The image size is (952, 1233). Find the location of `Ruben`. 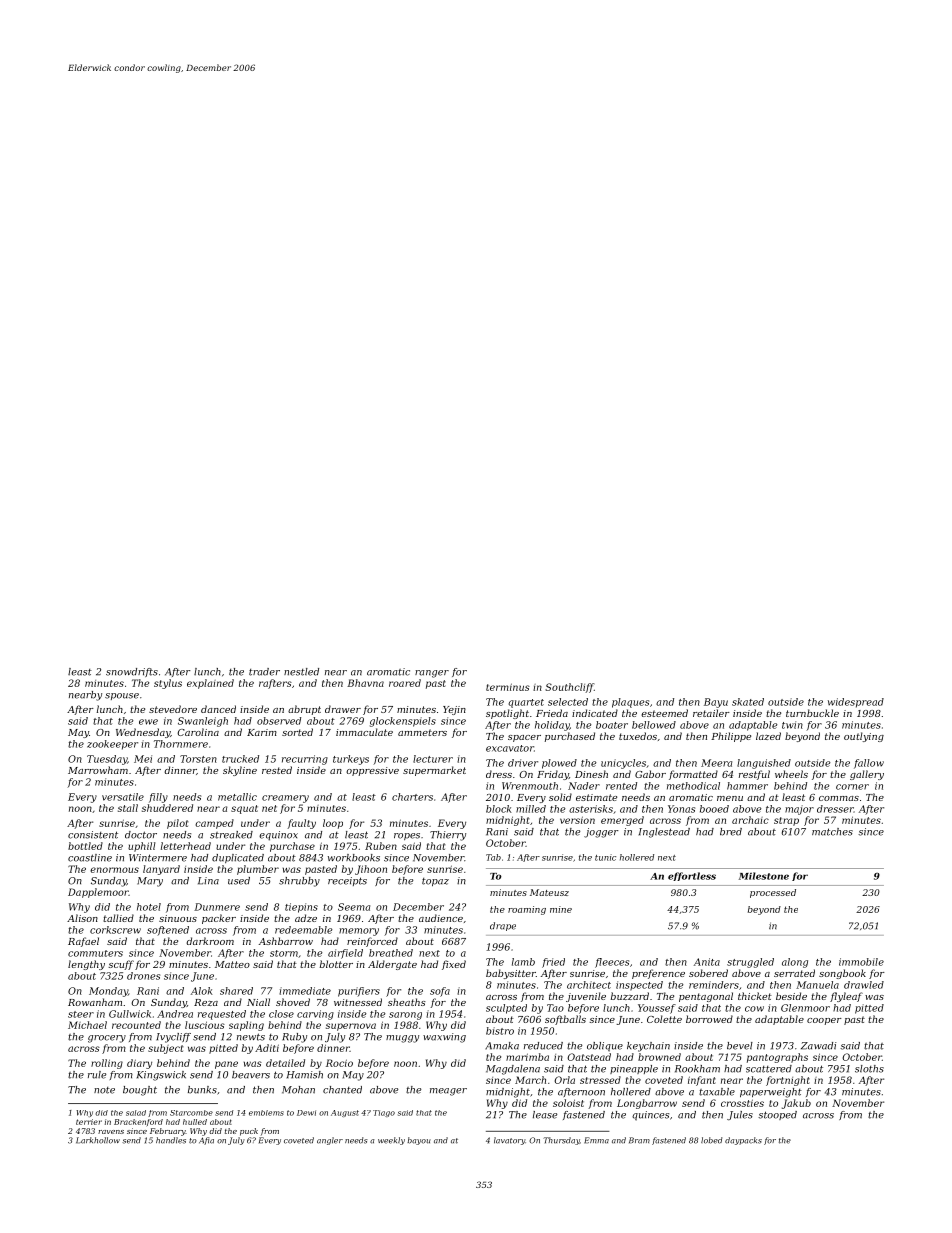

Ruben is located at coordinates (381, 846).
